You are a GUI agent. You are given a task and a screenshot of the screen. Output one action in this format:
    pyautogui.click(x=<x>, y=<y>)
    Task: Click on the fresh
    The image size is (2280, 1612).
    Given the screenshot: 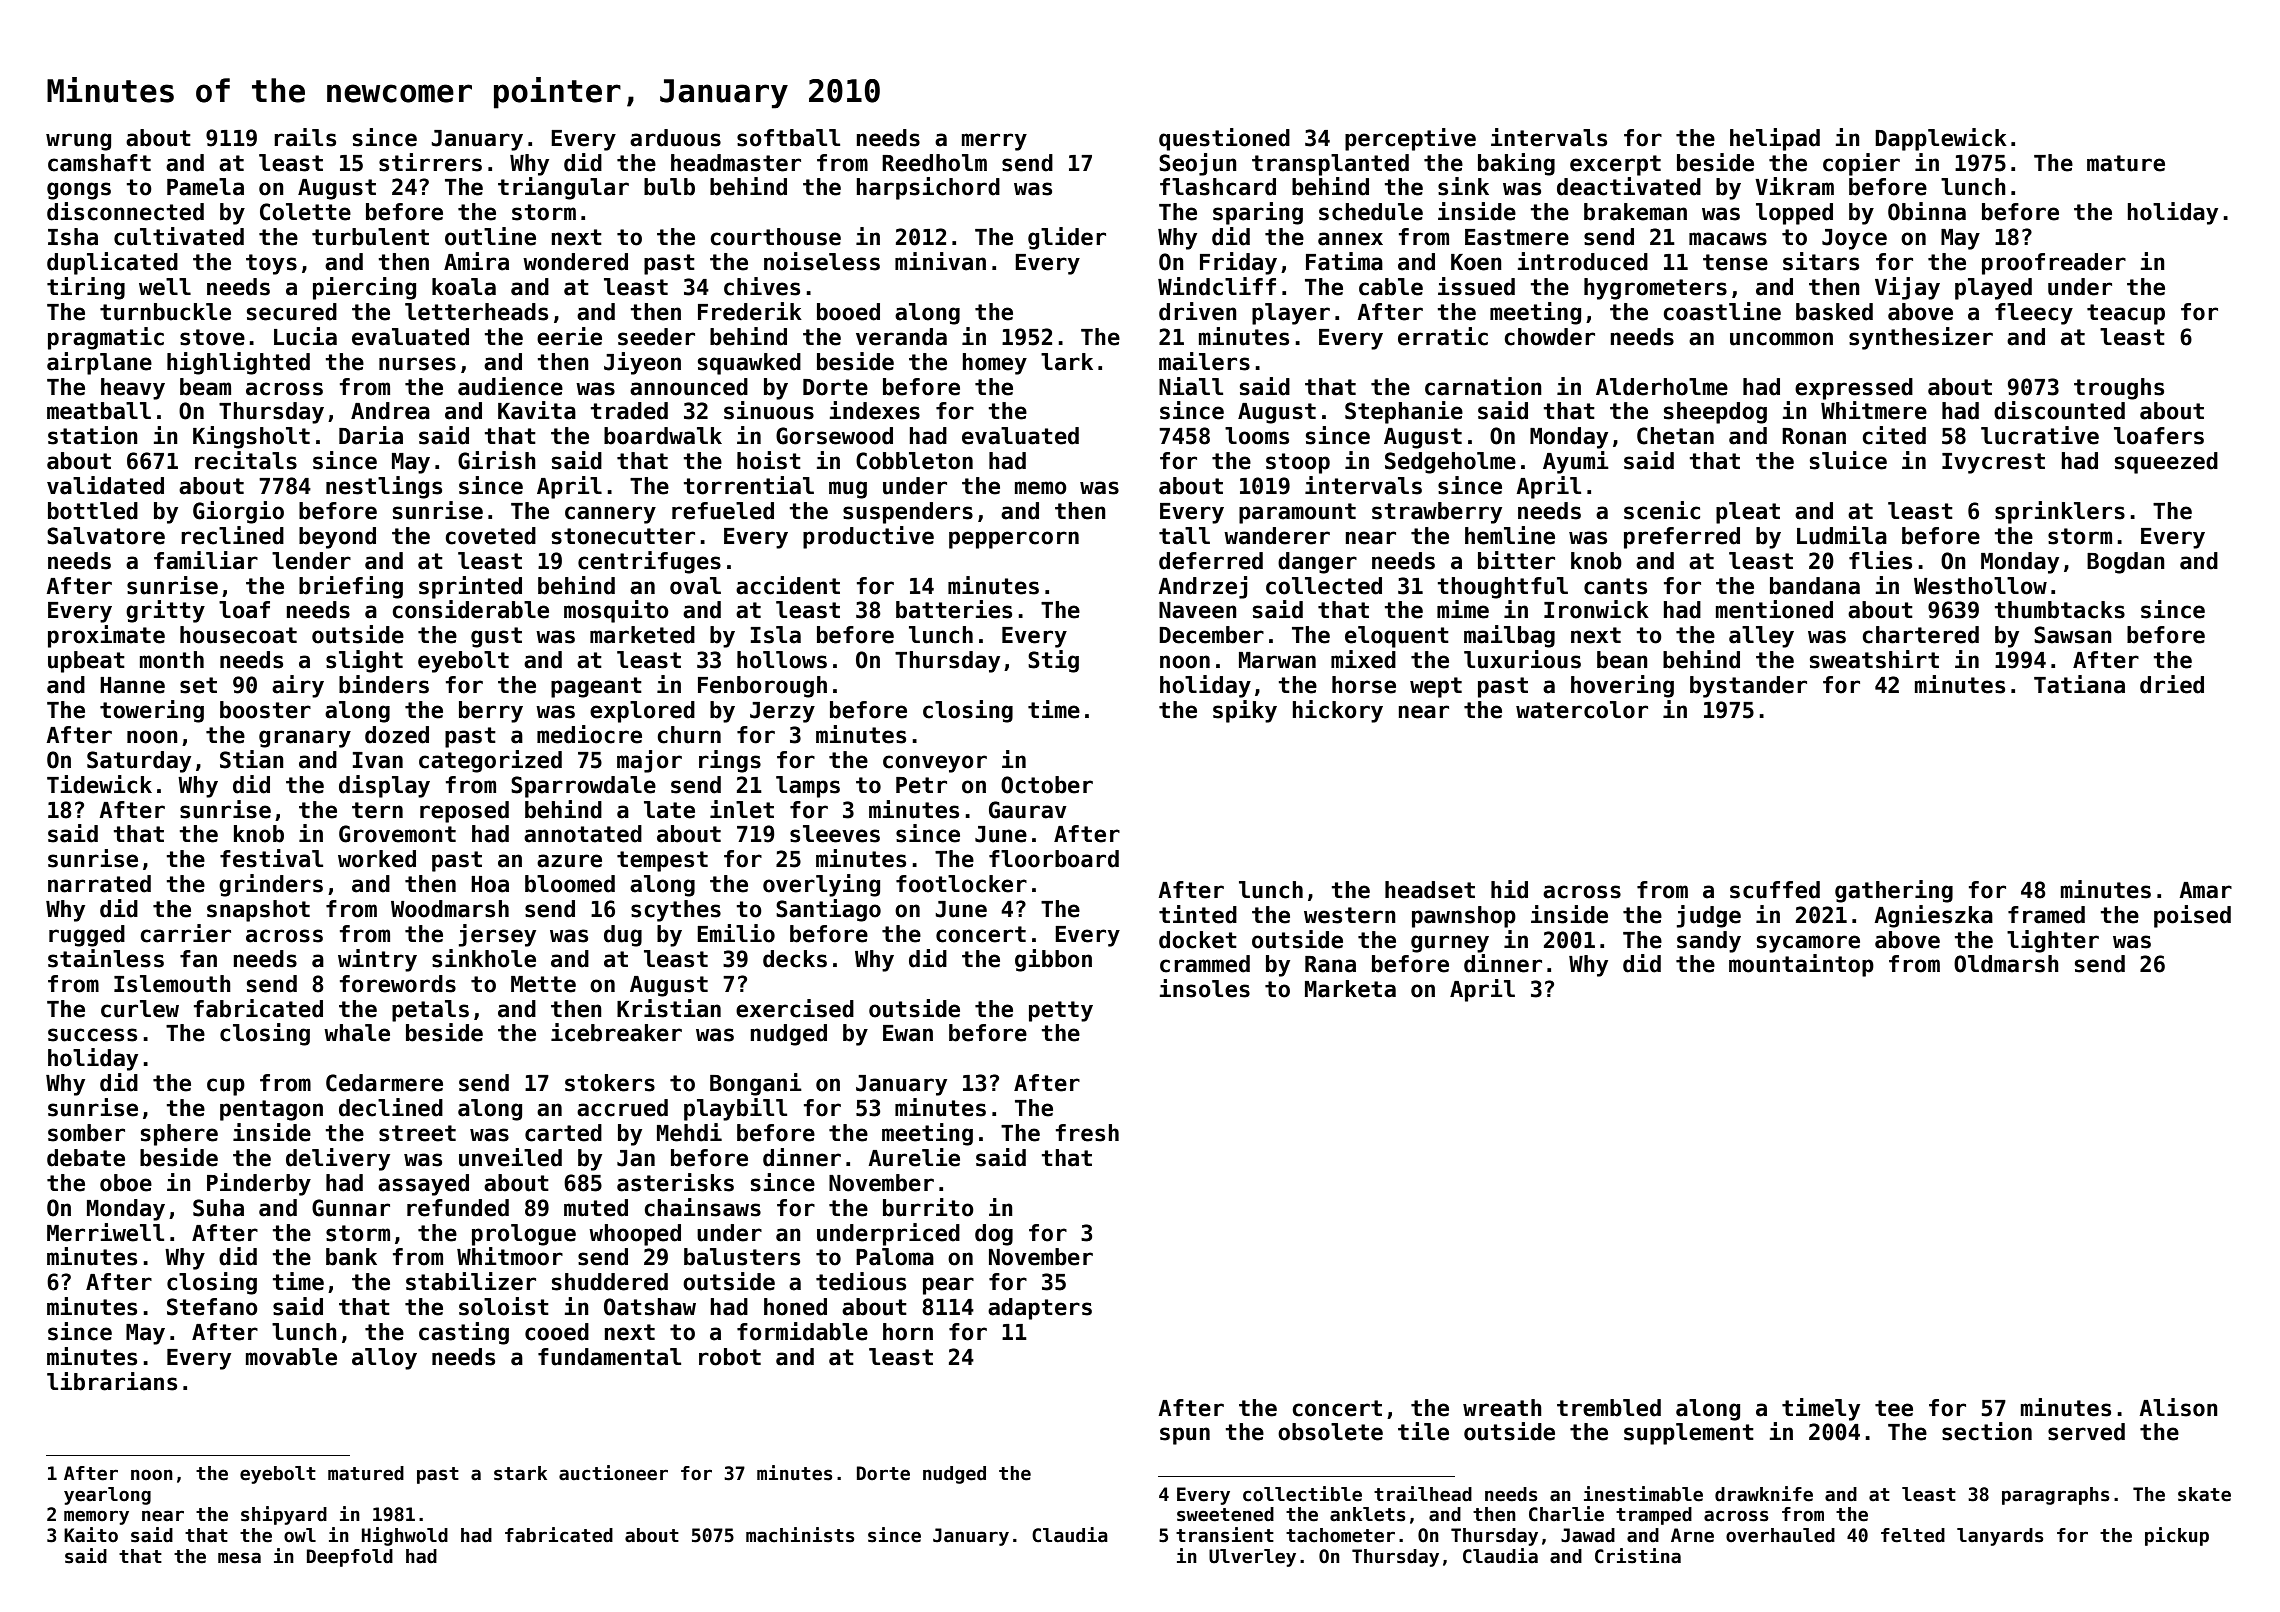 What is the action you would take?
    pyautogui.click(x=1087, y=1133)
